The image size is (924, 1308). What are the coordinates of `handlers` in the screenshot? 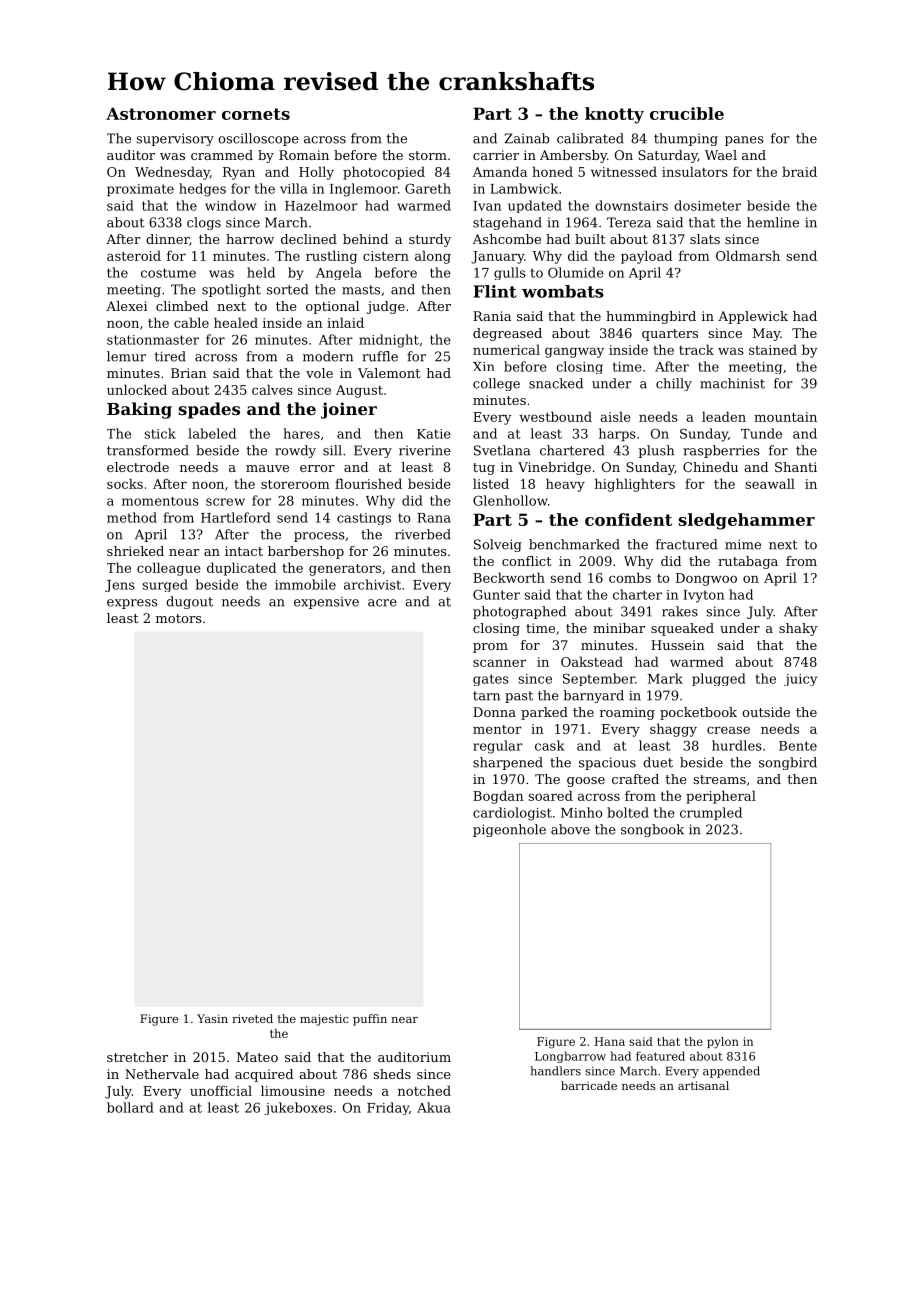 It's located at (555, 1071).
